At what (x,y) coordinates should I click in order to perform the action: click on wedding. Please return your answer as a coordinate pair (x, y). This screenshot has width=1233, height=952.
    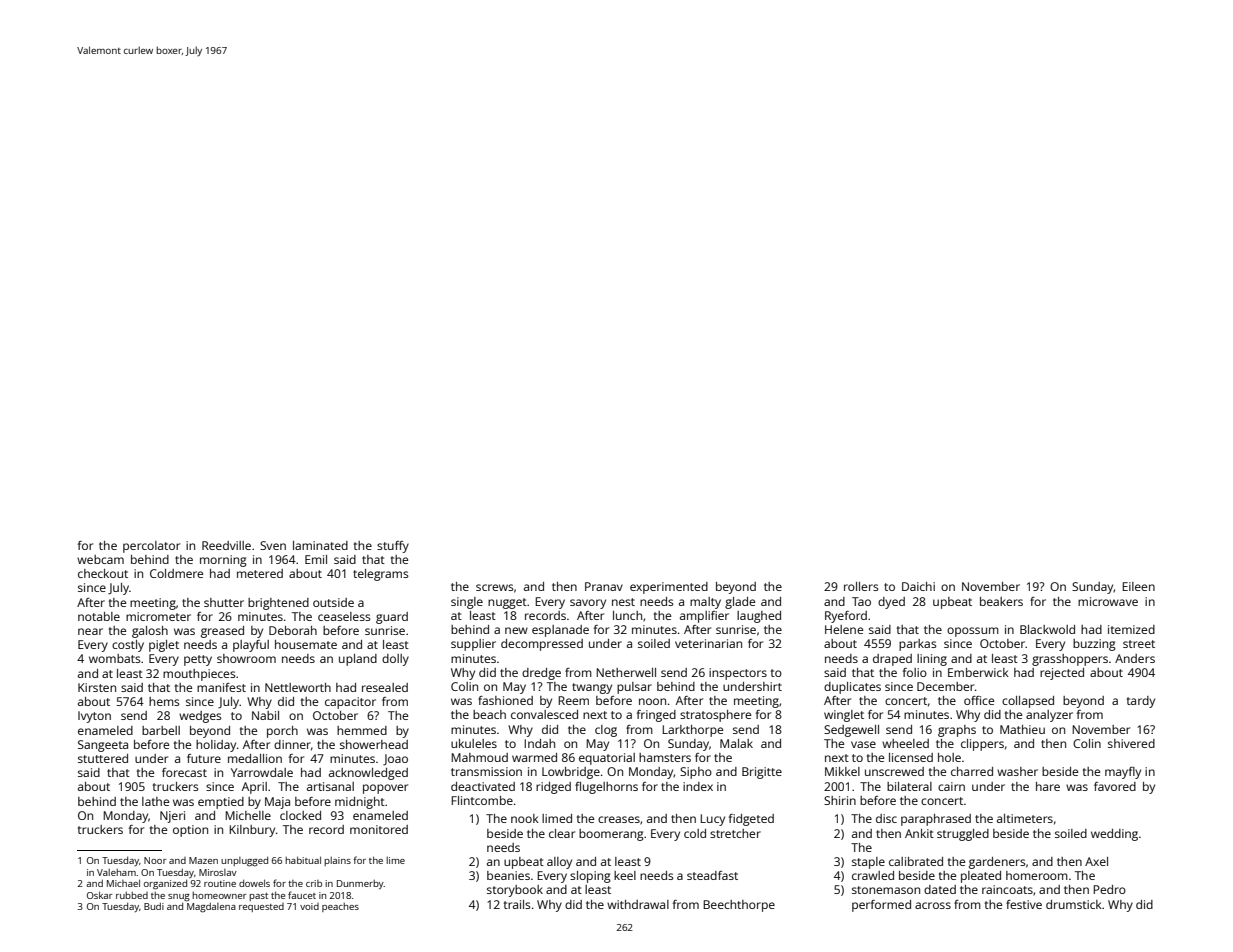
    Looking at the image, I should click on (1114, 835).
